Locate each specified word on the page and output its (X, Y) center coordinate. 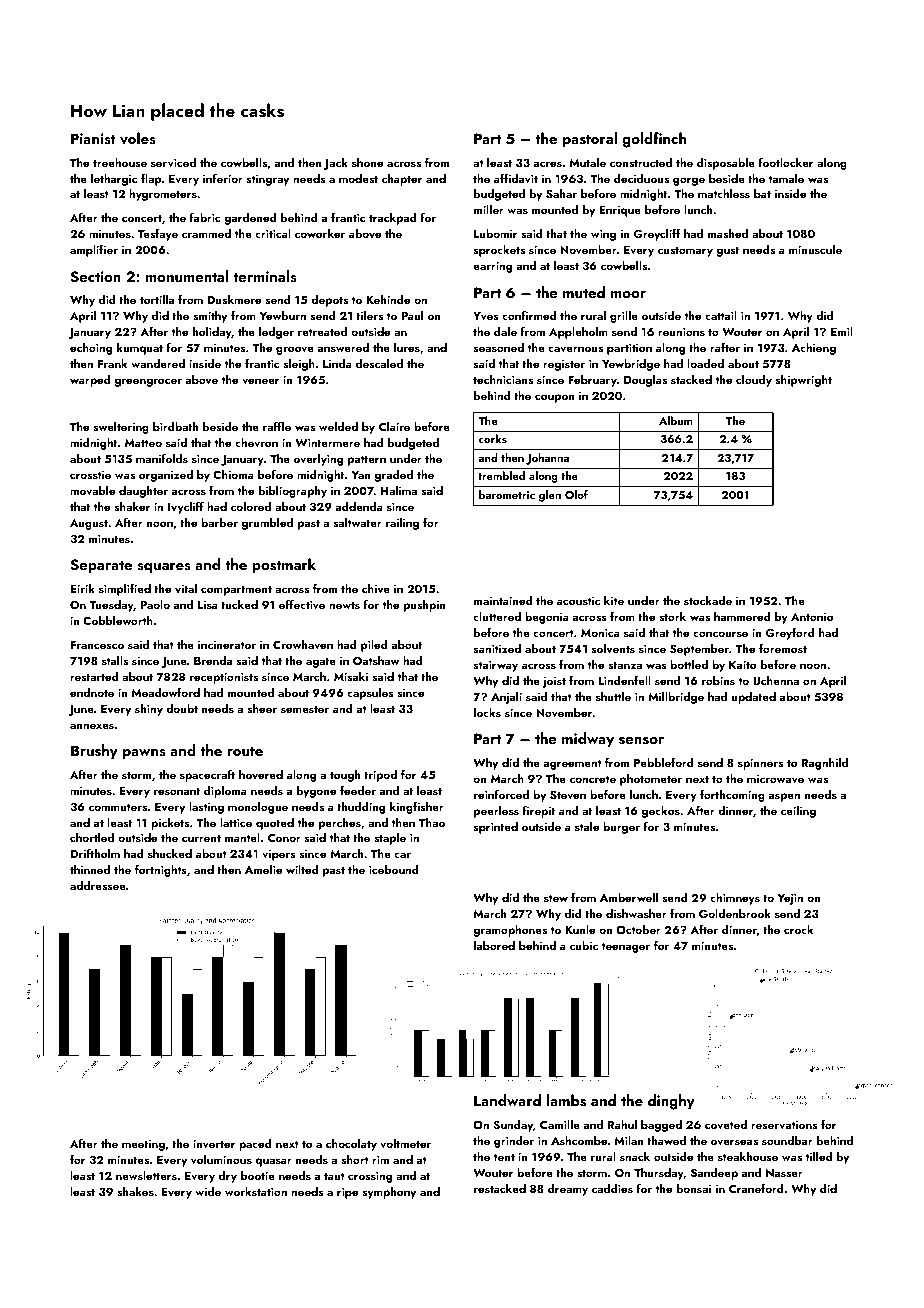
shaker (132, 506)
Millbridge (676, 698)
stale (587, 826)
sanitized (497, 648)
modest (358, 178)
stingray (268, 180)
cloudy (754, 381)
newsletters (146, 1175)
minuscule (815, 249)
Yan (361, 475)
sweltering (121, 428)
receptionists (224, 678)
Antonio (812, 617)
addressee (98, 885)
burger (621, 828)
